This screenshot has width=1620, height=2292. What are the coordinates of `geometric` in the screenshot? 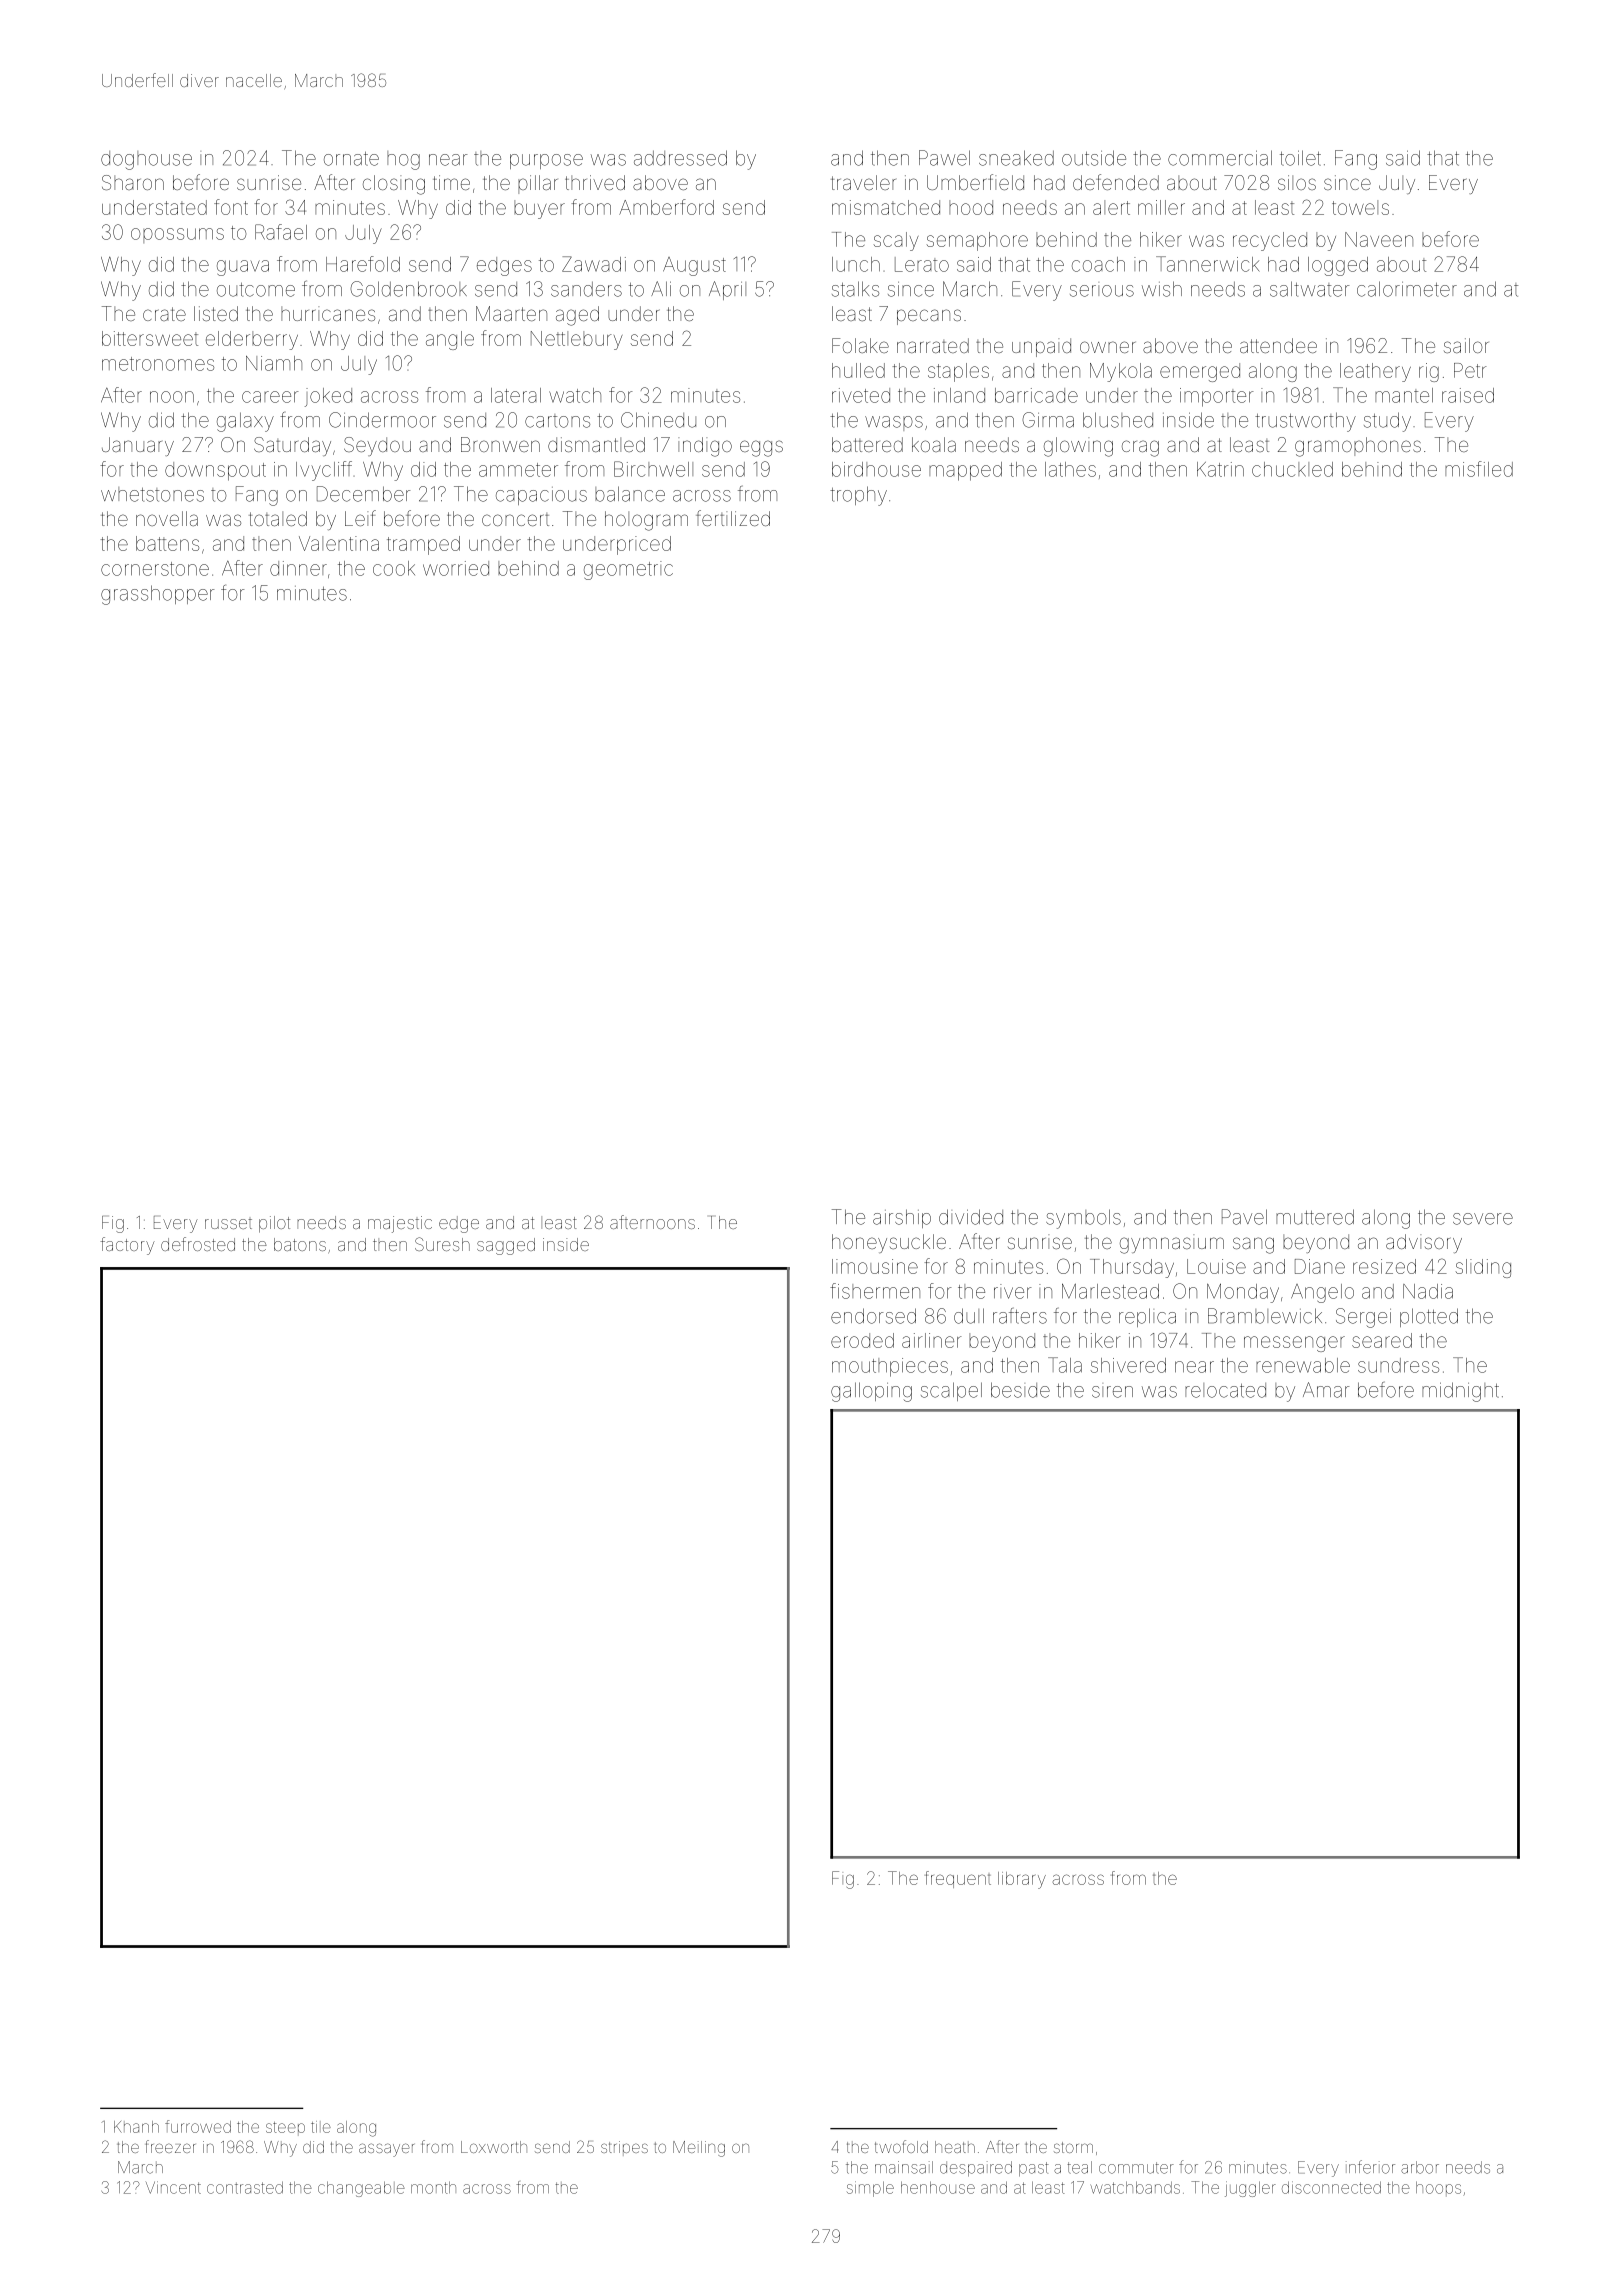 It's located at (628, 570).
